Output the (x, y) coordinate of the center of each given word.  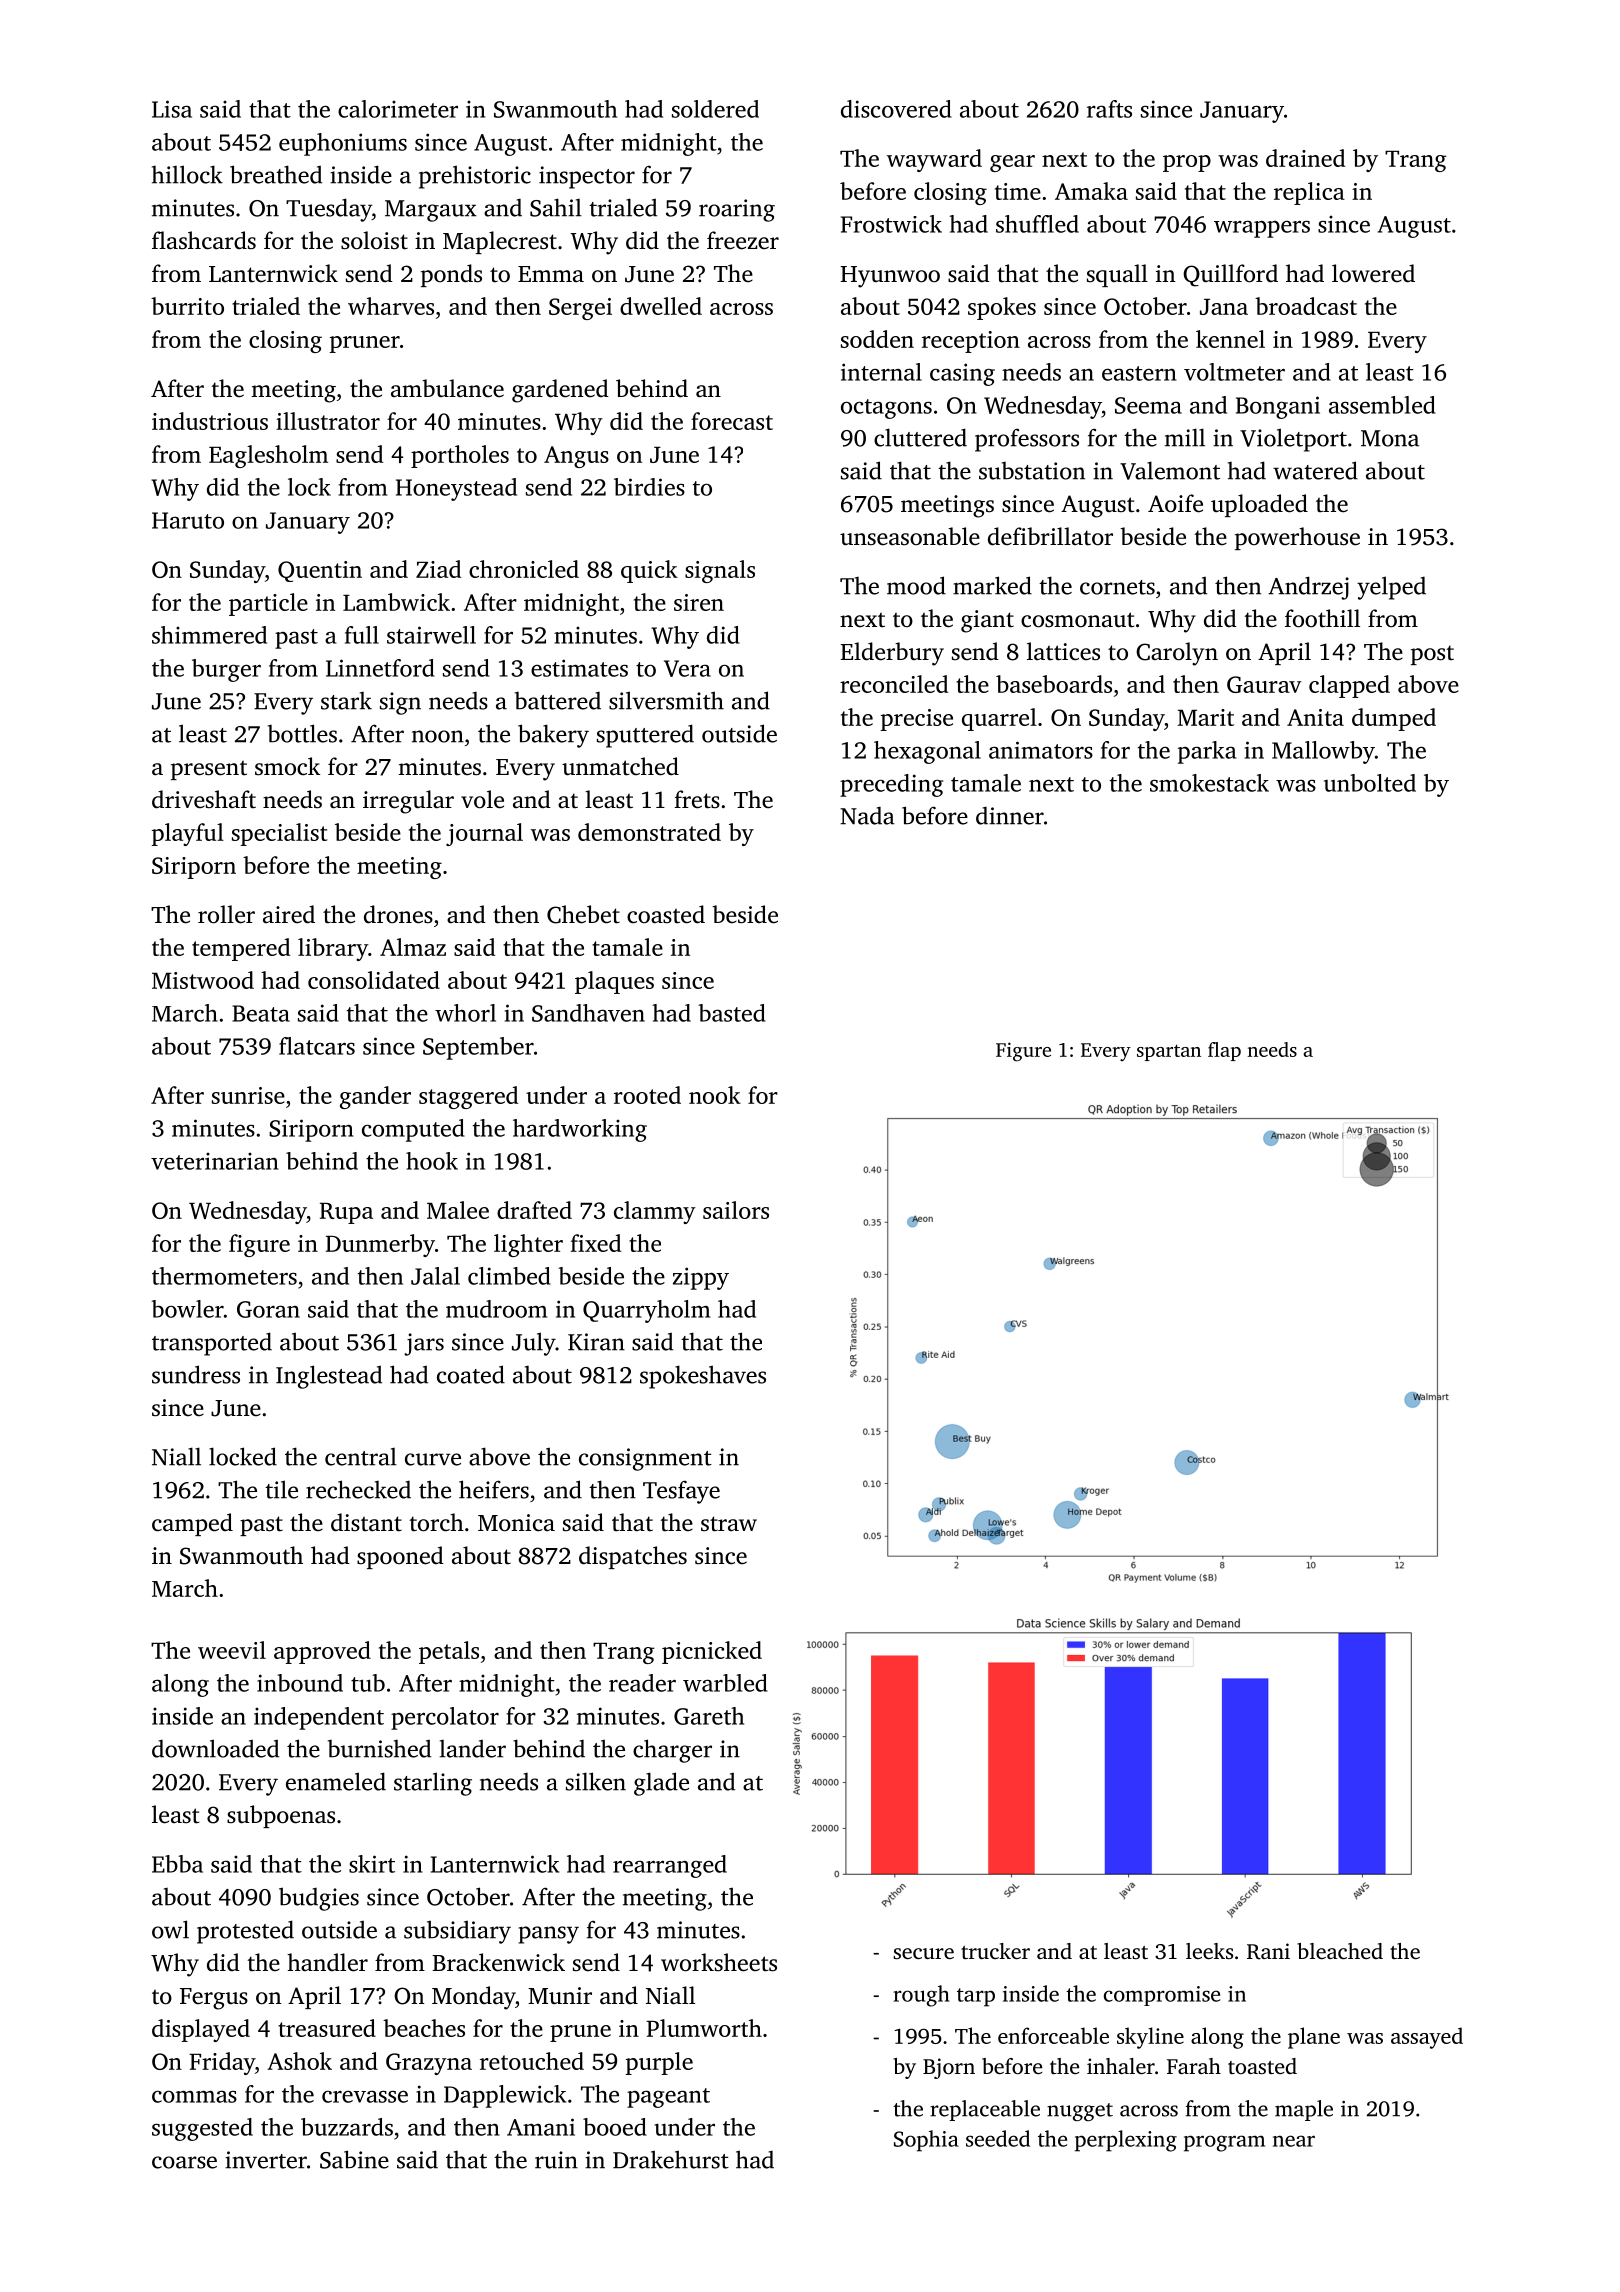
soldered (715, 109)
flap (1224, 1051)
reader (642, 1683)
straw (729, 1524)
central (361, 1457)
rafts (1109, 109)
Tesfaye (681, 1492)
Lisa (172, 109)
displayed (201, 2030)
